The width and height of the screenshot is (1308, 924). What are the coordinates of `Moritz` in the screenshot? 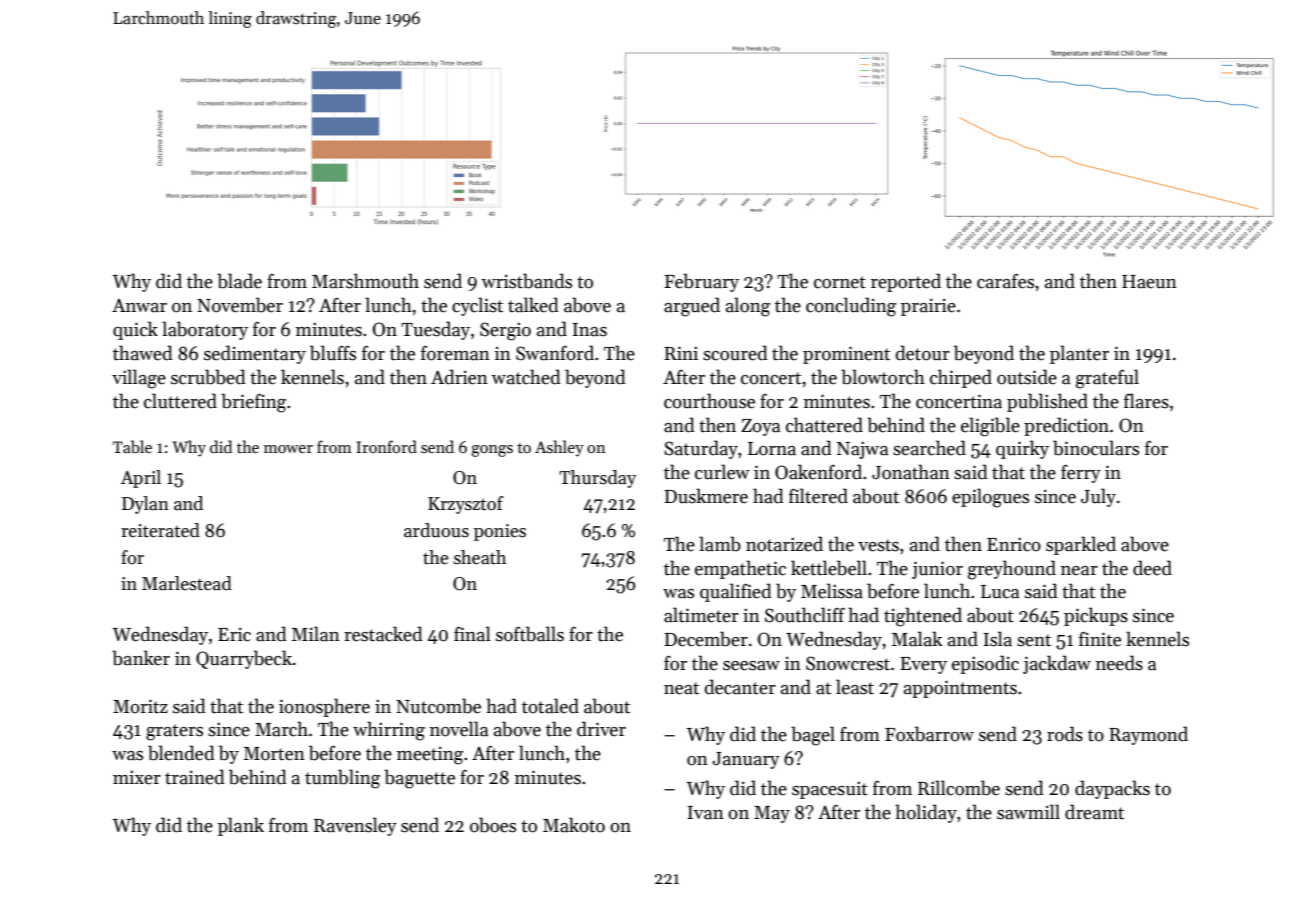 It's located at (140, 706).
